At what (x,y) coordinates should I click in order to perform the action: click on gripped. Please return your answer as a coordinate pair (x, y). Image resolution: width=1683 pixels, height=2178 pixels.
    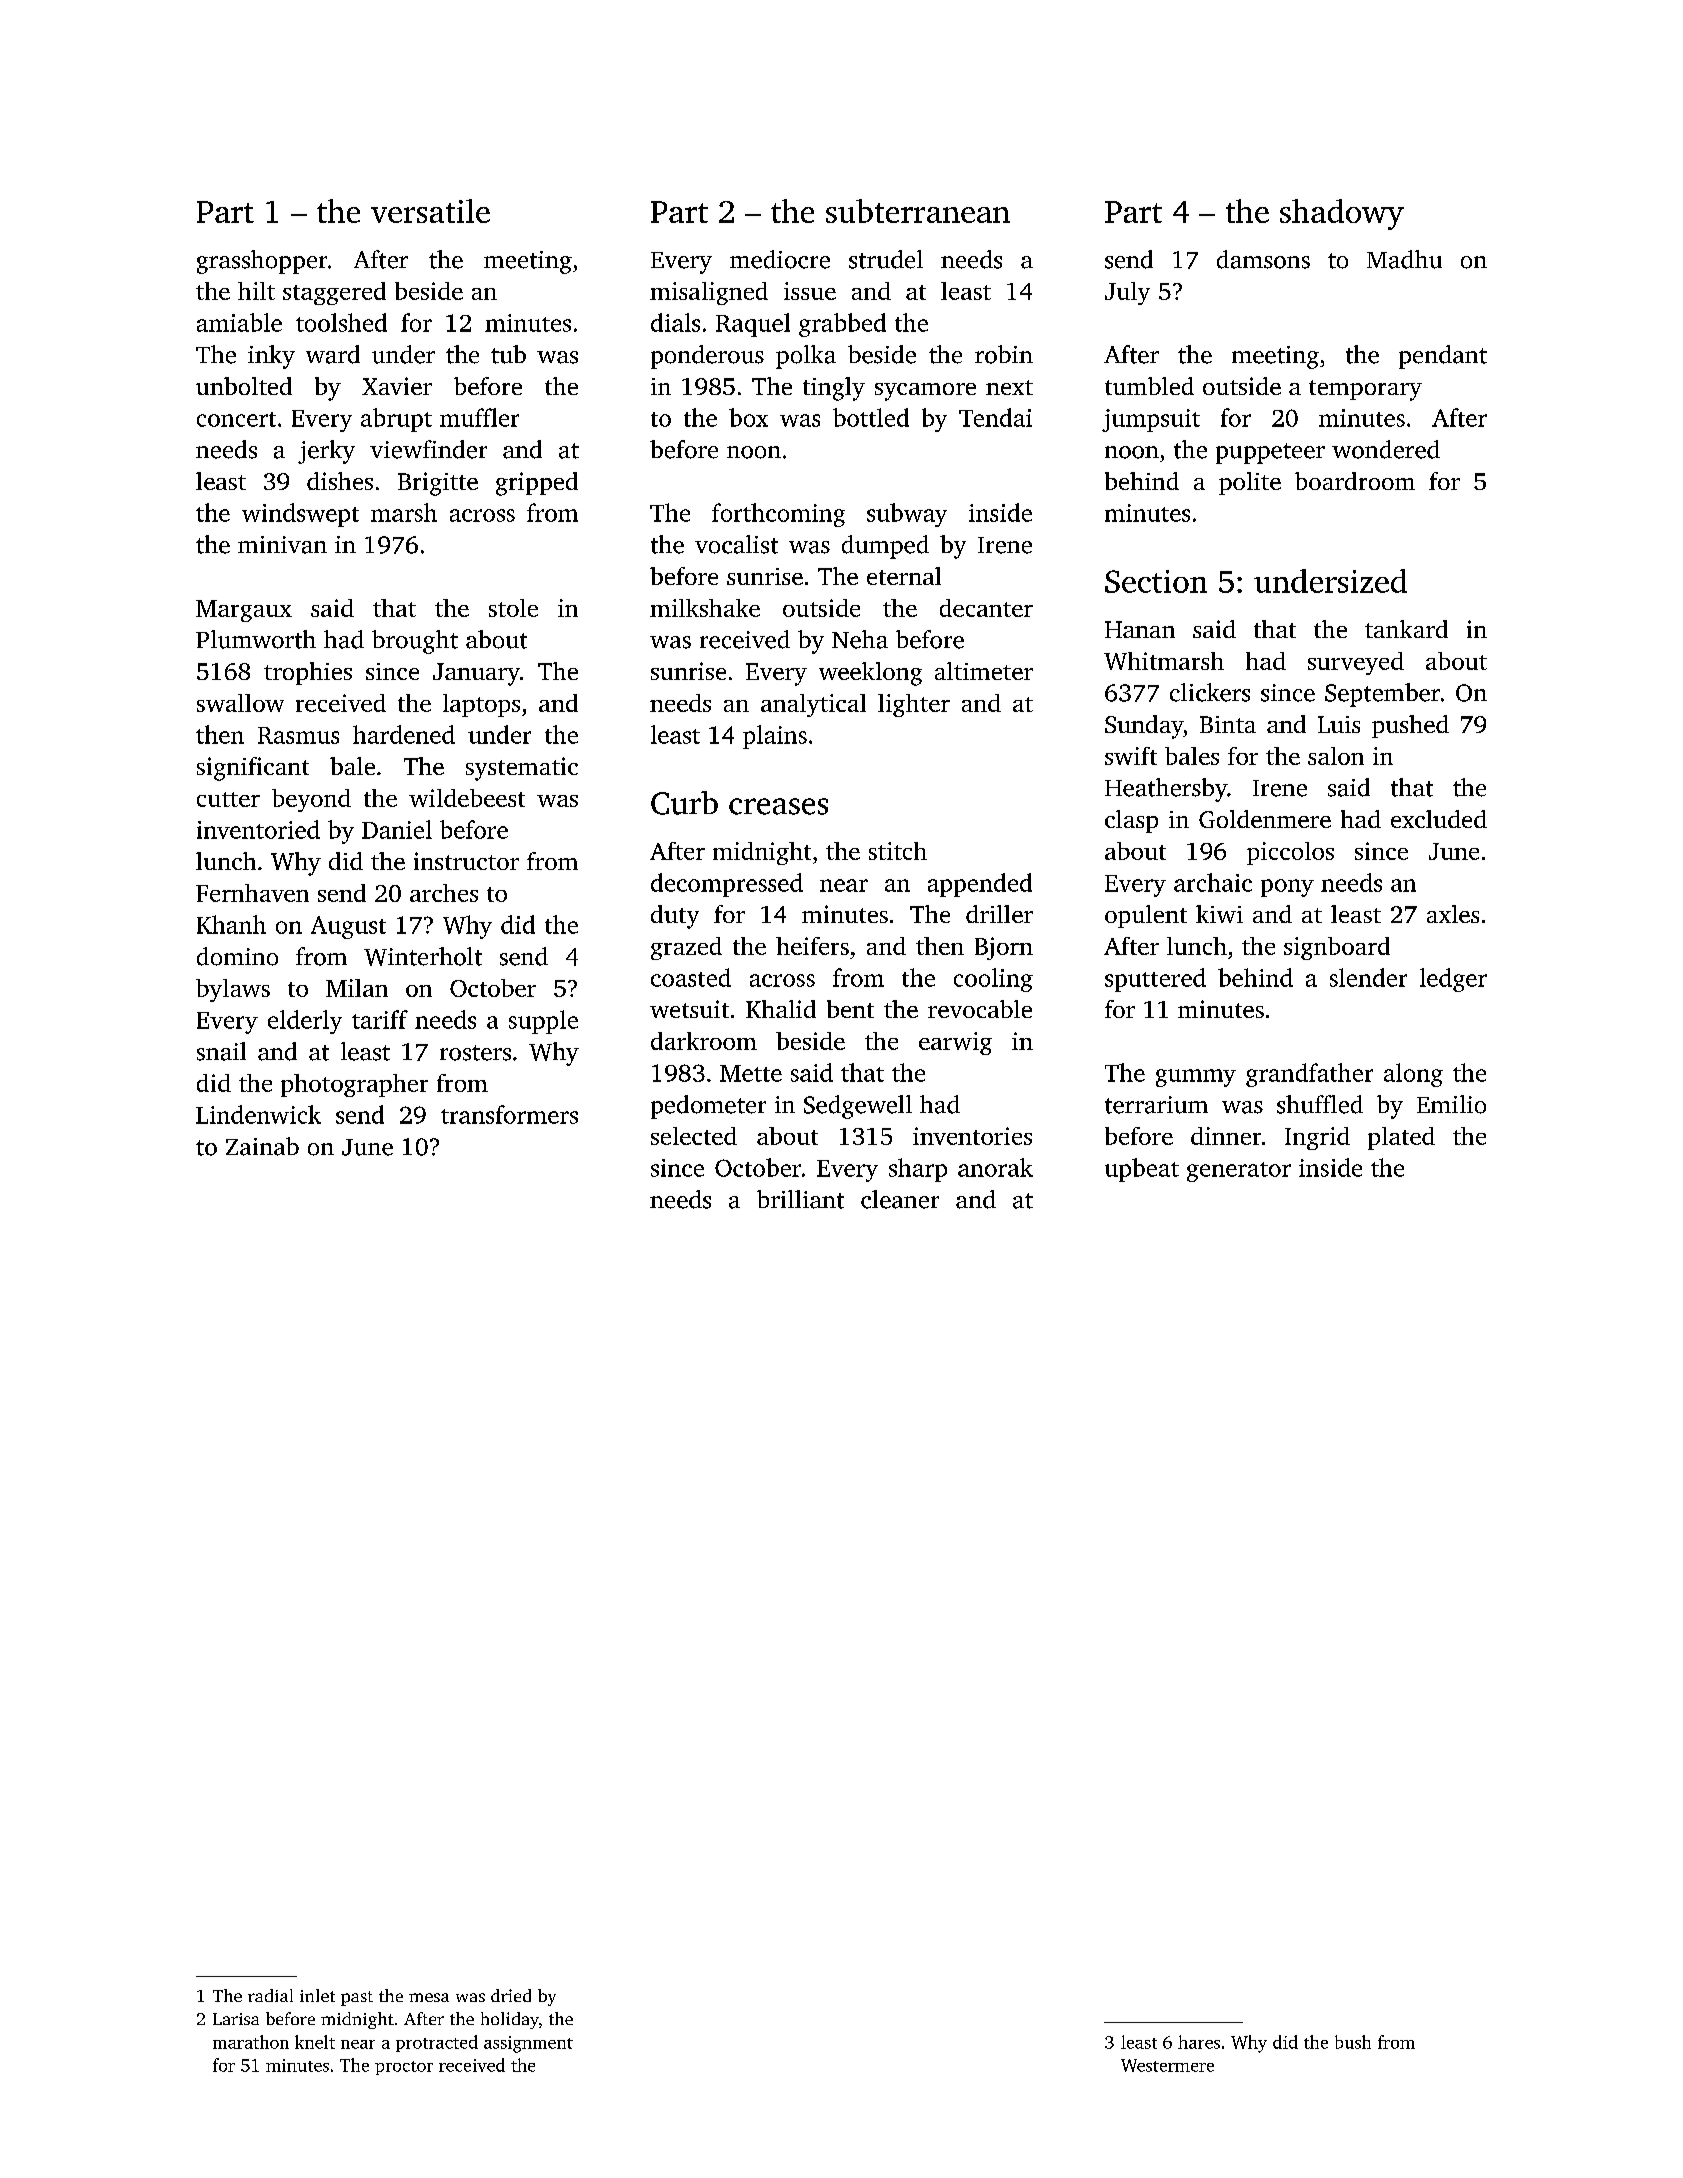
    Looking at the image, I should click on (537, 484).
